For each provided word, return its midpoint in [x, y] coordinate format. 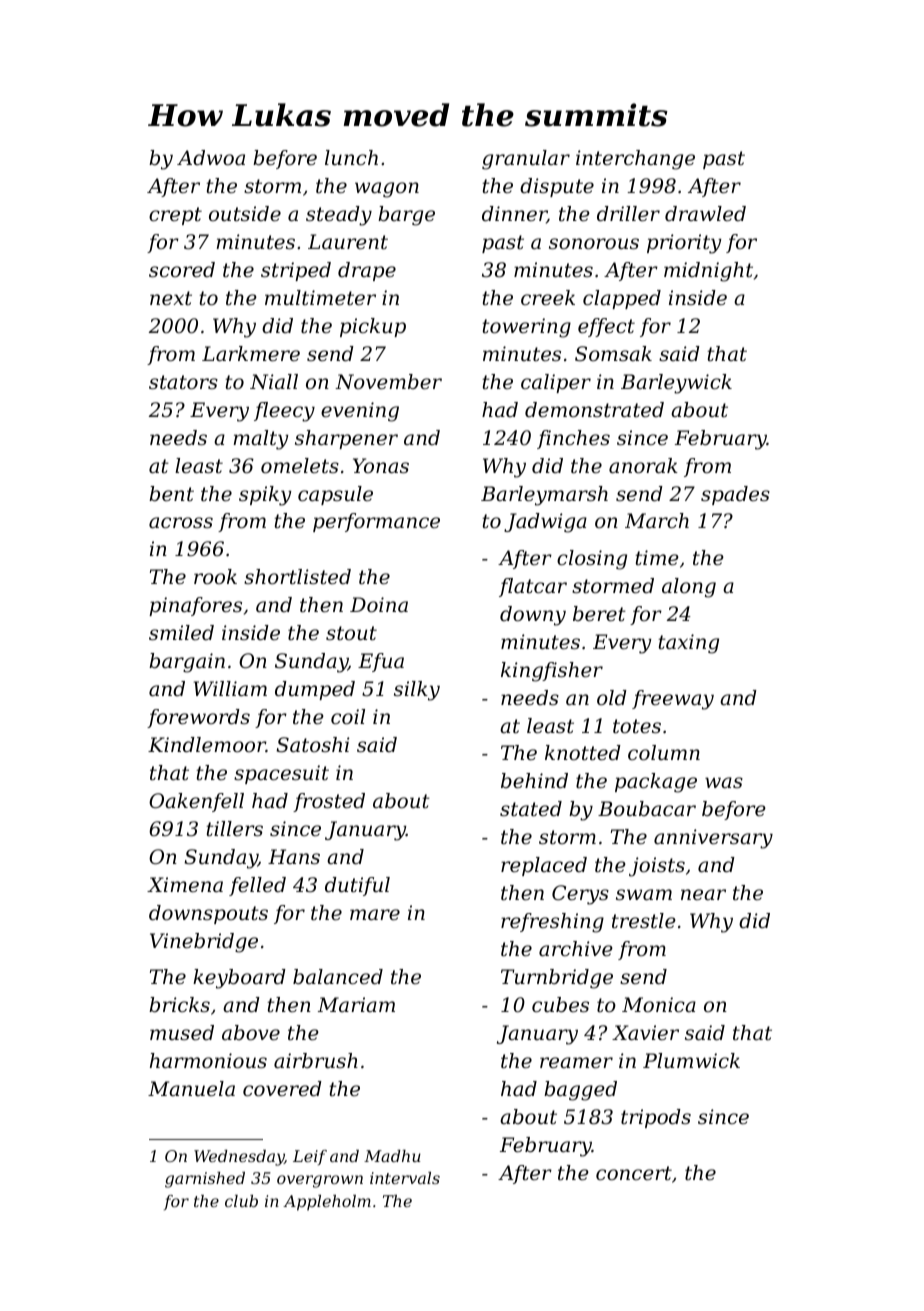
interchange [635, 160]
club [241, 1201]
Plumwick [691, 1061]
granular [526, 160]
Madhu [392, 1156]
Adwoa [211, 158]
